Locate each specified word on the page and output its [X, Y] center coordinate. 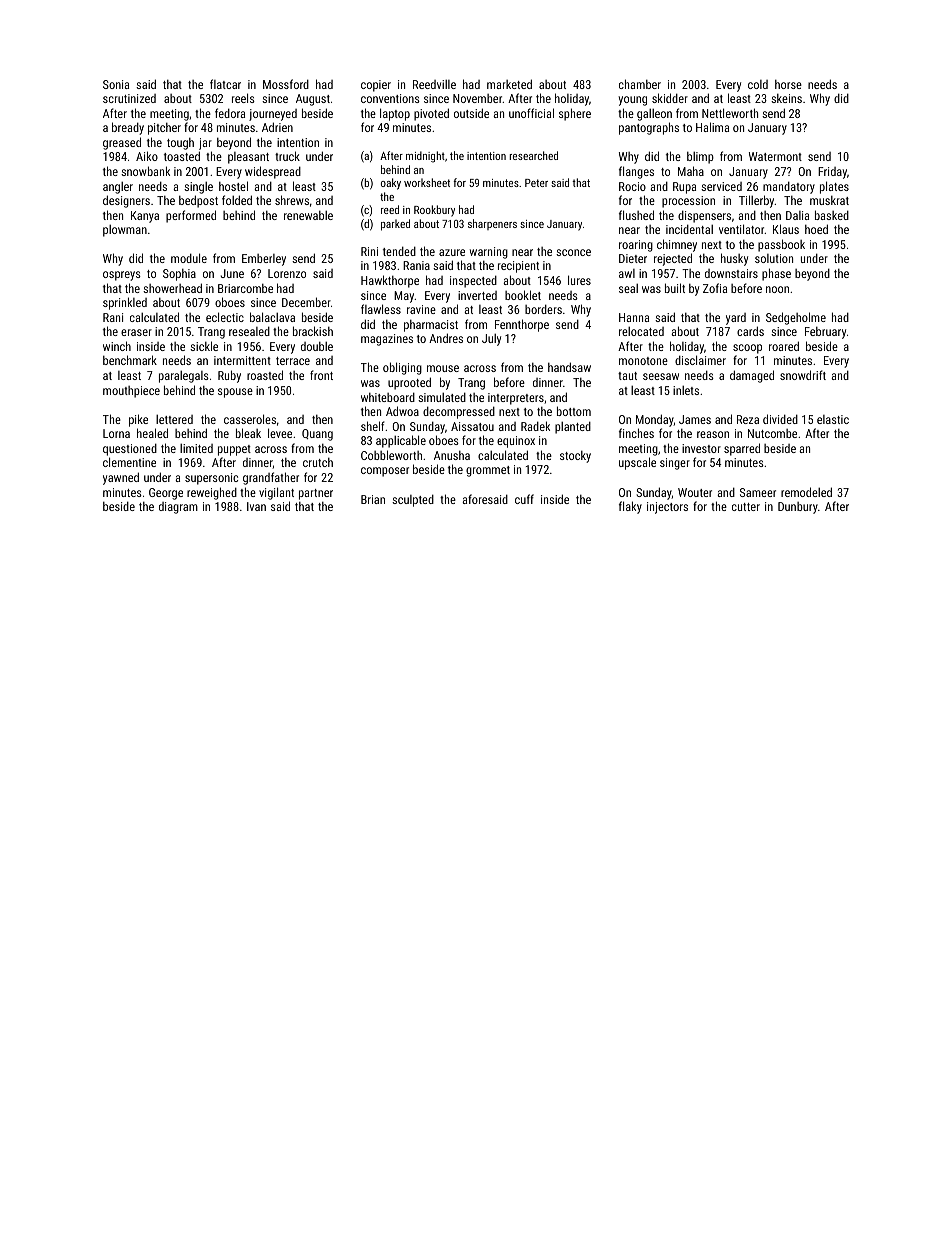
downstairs [731, 273]
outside [471, 113]
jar [205, 144]
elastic [833, 419]
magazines [387, 340]
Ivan [256, 506]
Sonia [116, 84]
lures [579, 280]
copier [376, 86]
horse [788, 84]
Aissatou [472, 426]
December [306, 302]
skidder [670, 98]
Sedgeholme [796, 318]
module [189, 258]
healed [152, 433]
